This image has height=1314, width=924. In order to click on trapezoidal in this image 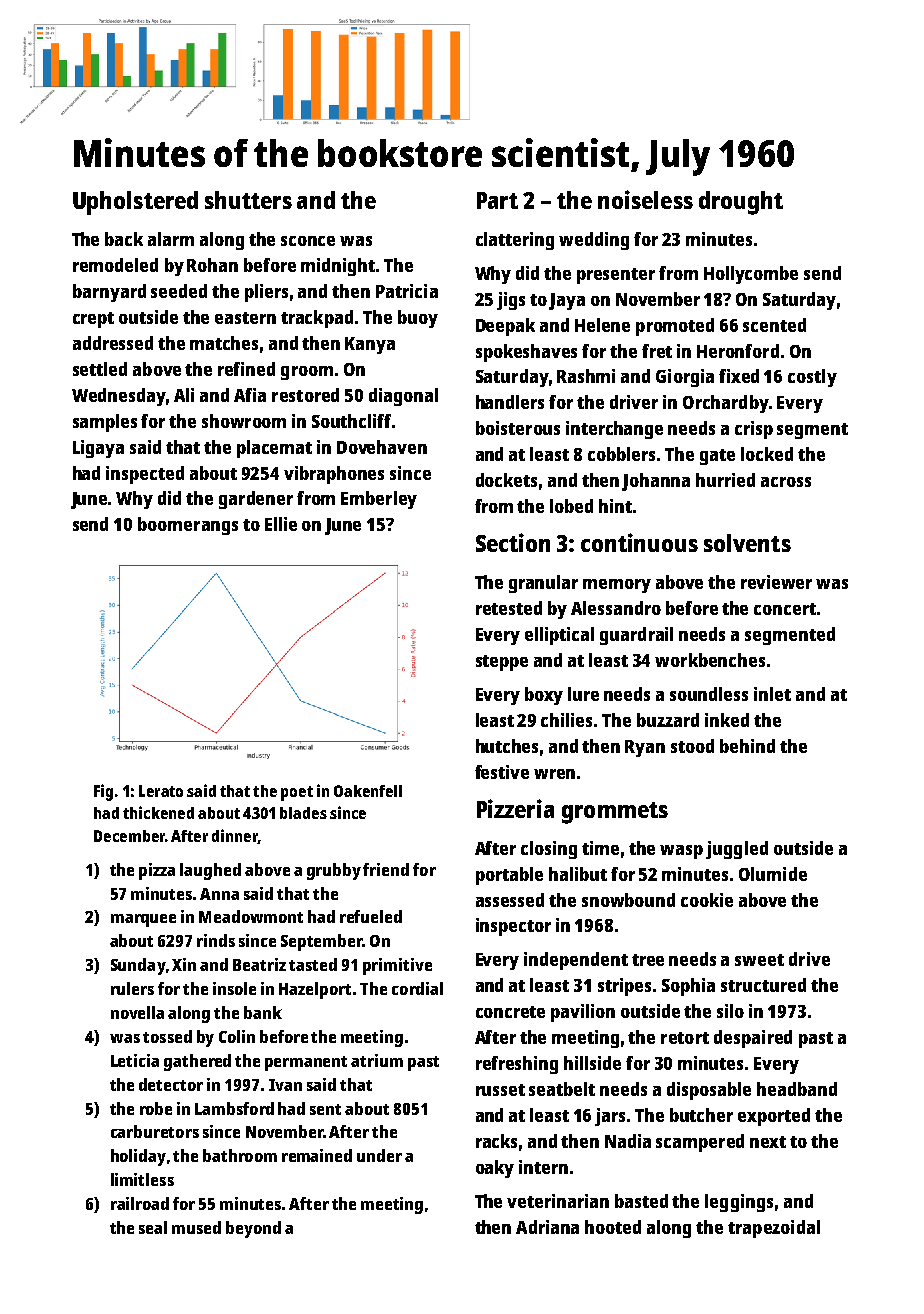, I will do `click(774, 1229)`.
